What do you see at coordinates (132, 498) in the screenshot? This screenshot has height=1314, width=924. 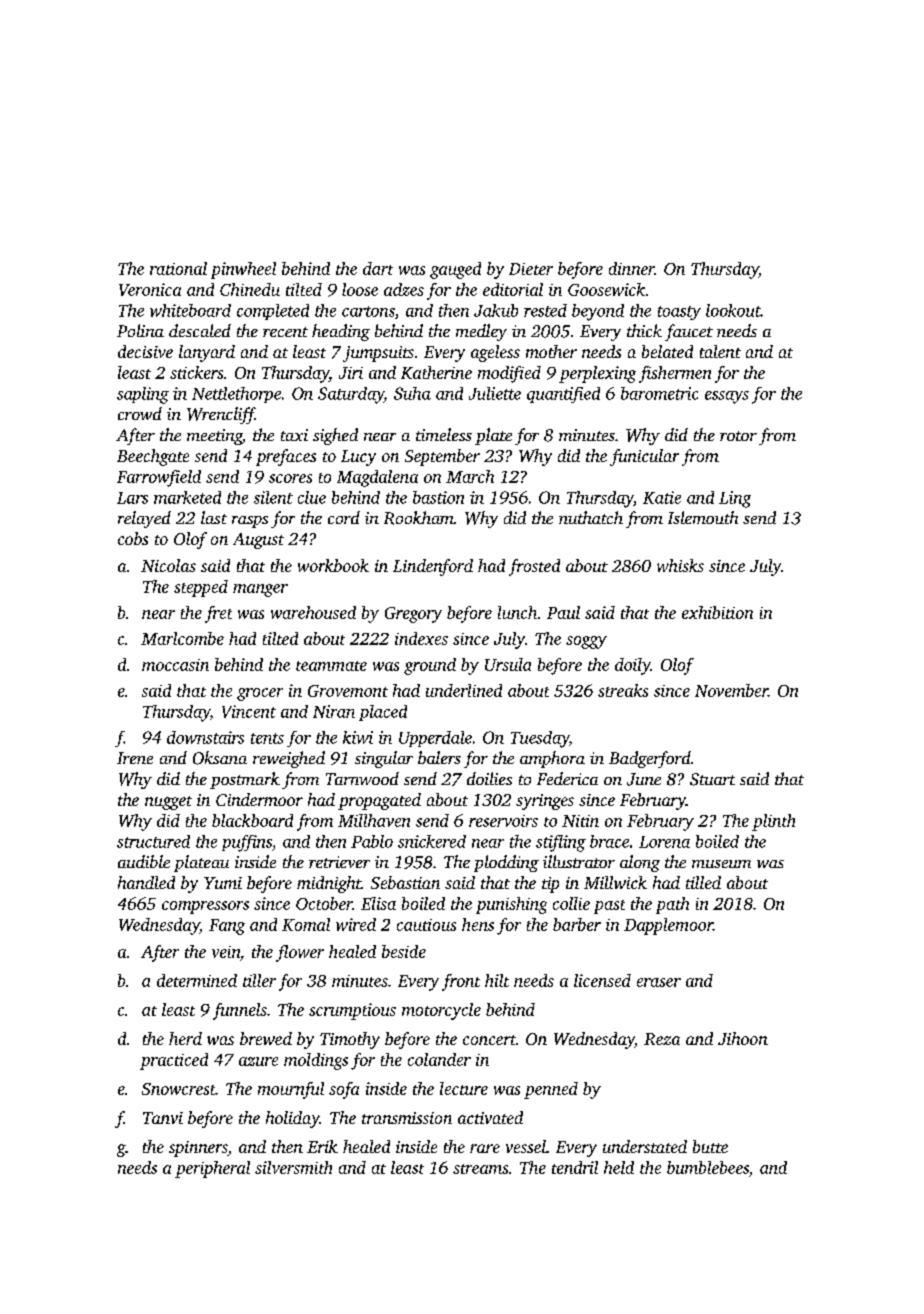 I see `Lars` at bounding box center [132, 498].
